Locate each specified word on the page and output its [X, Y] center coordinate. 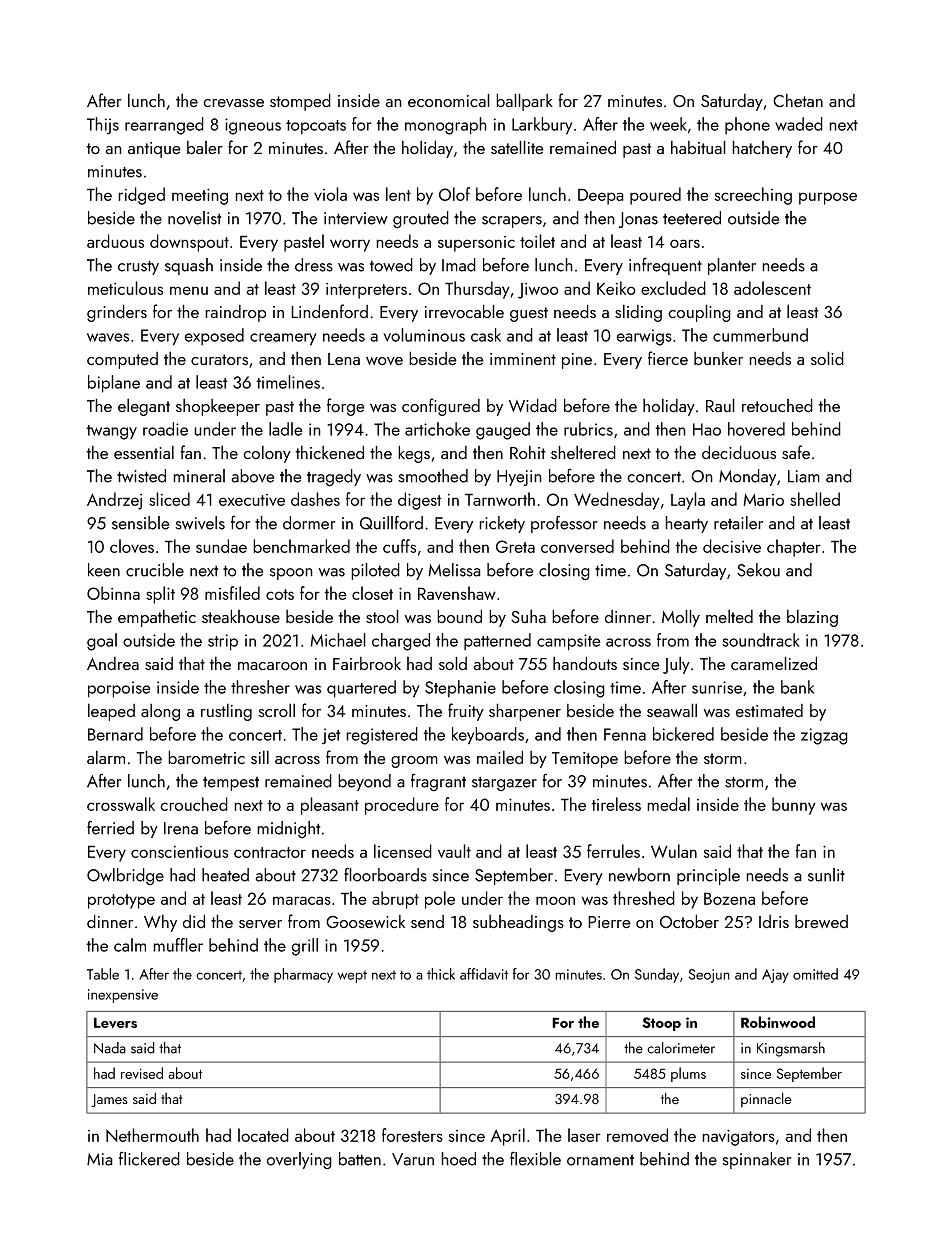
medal [668, 804]
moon [555, 900]
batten [360, 1159]
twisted [141, 476]
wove [384, 361]
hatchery [762, 149]
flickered [149, 1158]
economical [449, 100]
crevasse [233, 103]
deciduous [739, 452]
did [194, 921]
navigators [738, 1137]
